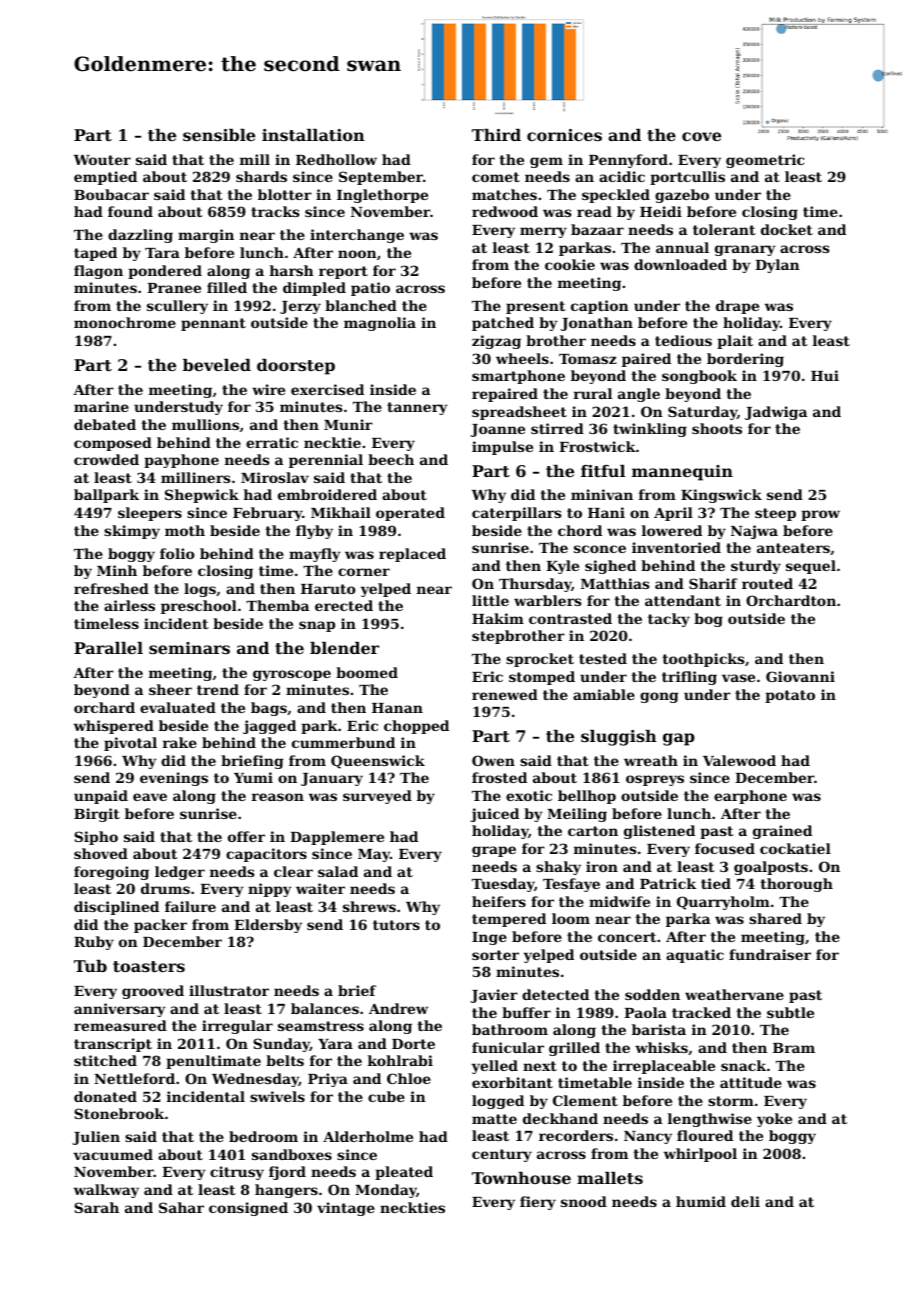 This image has height=1308, width=924. Describe the element at coordinates (181, 461) in the image. I see `payphone` at that location.
